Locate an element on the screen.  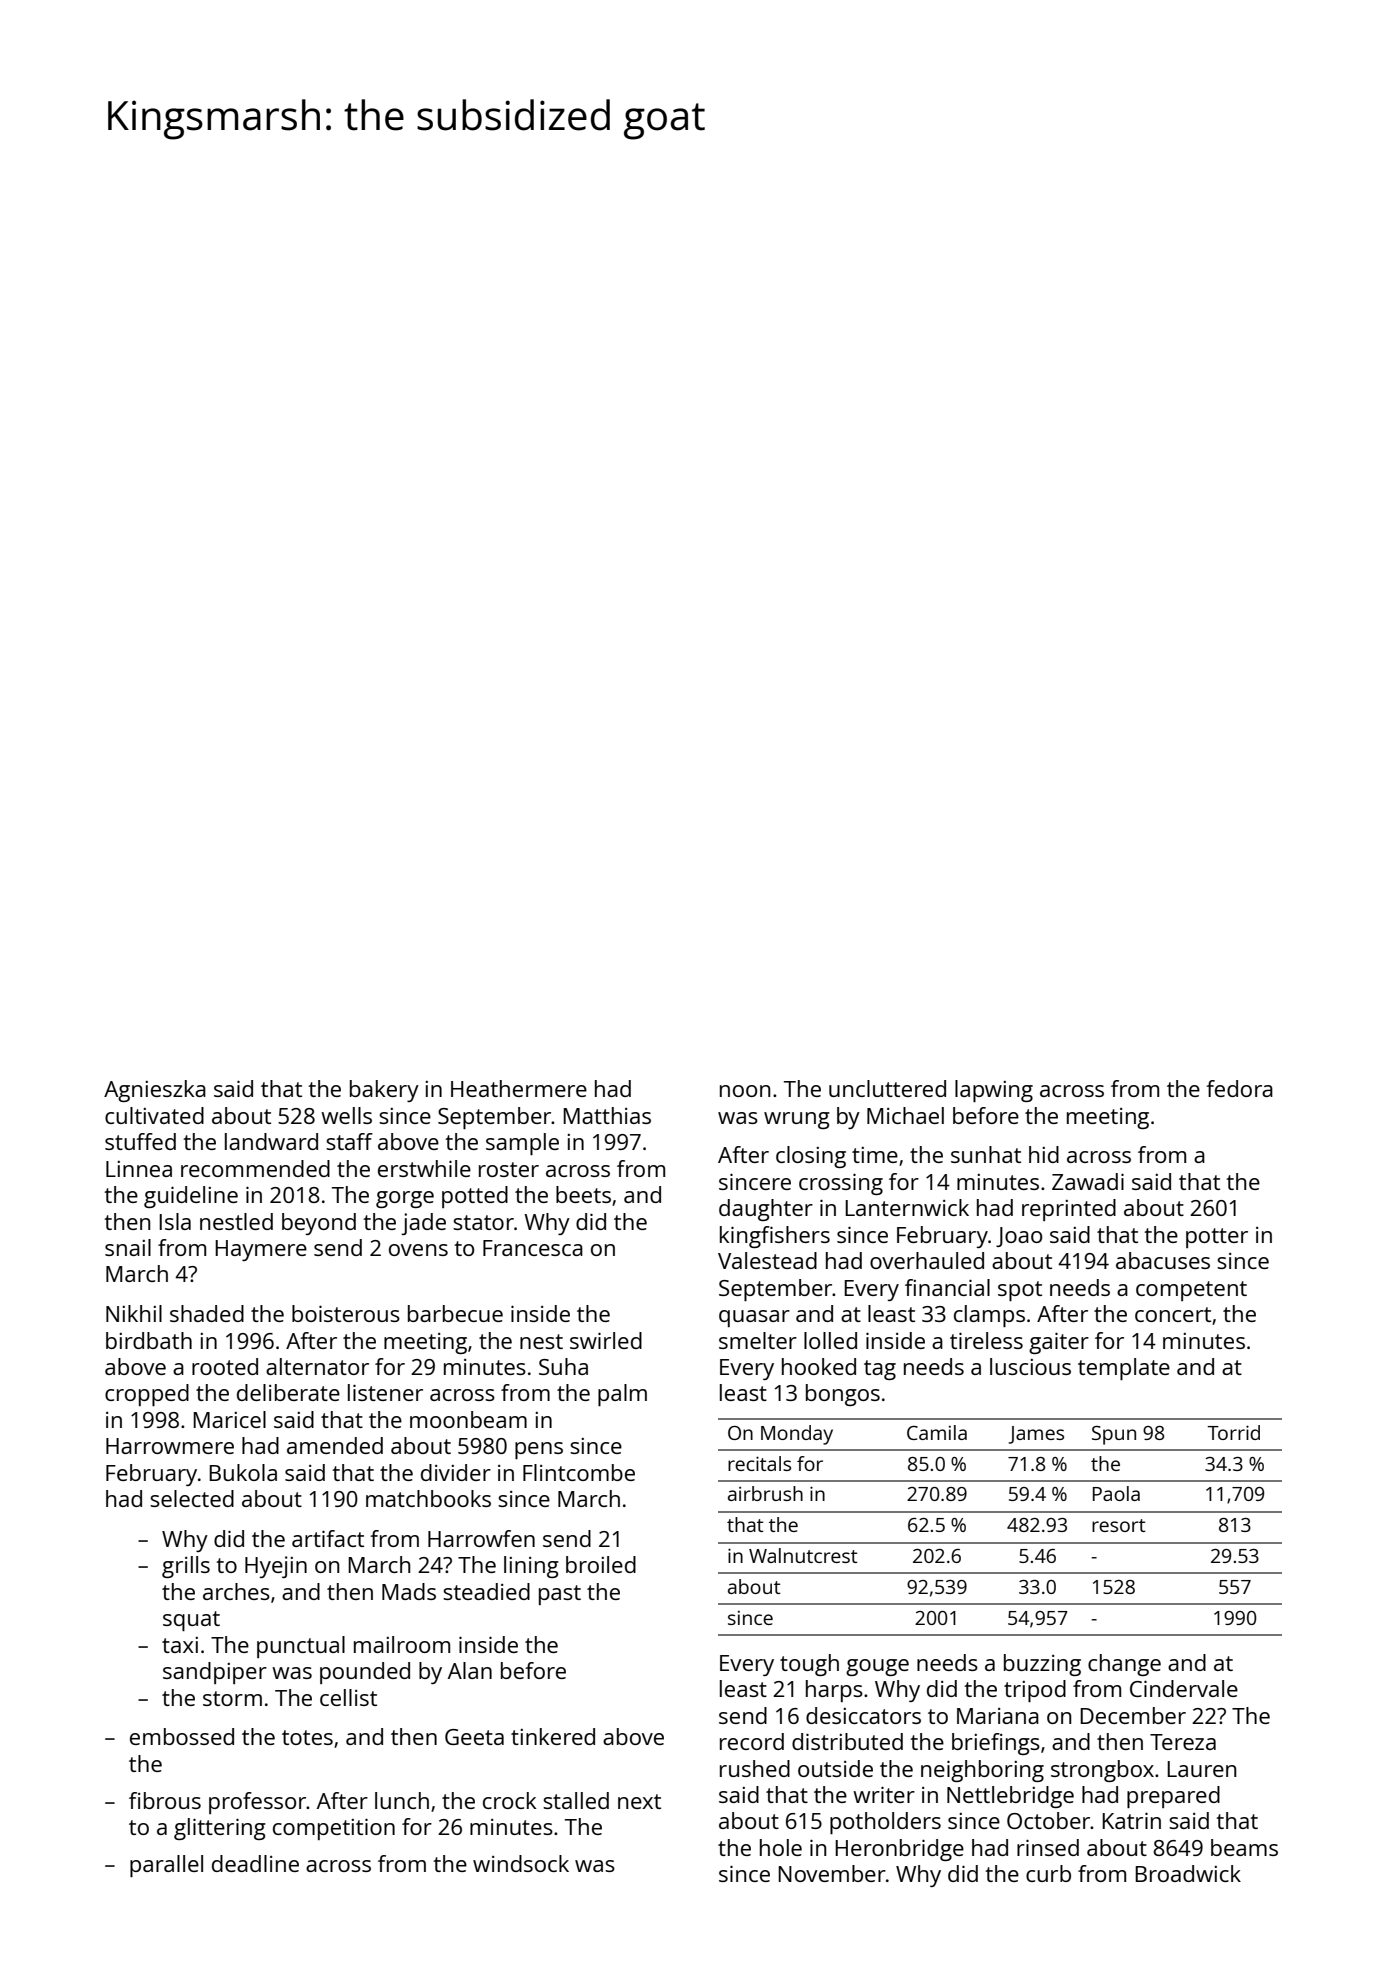
Walnutcrest is located at coordinates (803, 1555).
